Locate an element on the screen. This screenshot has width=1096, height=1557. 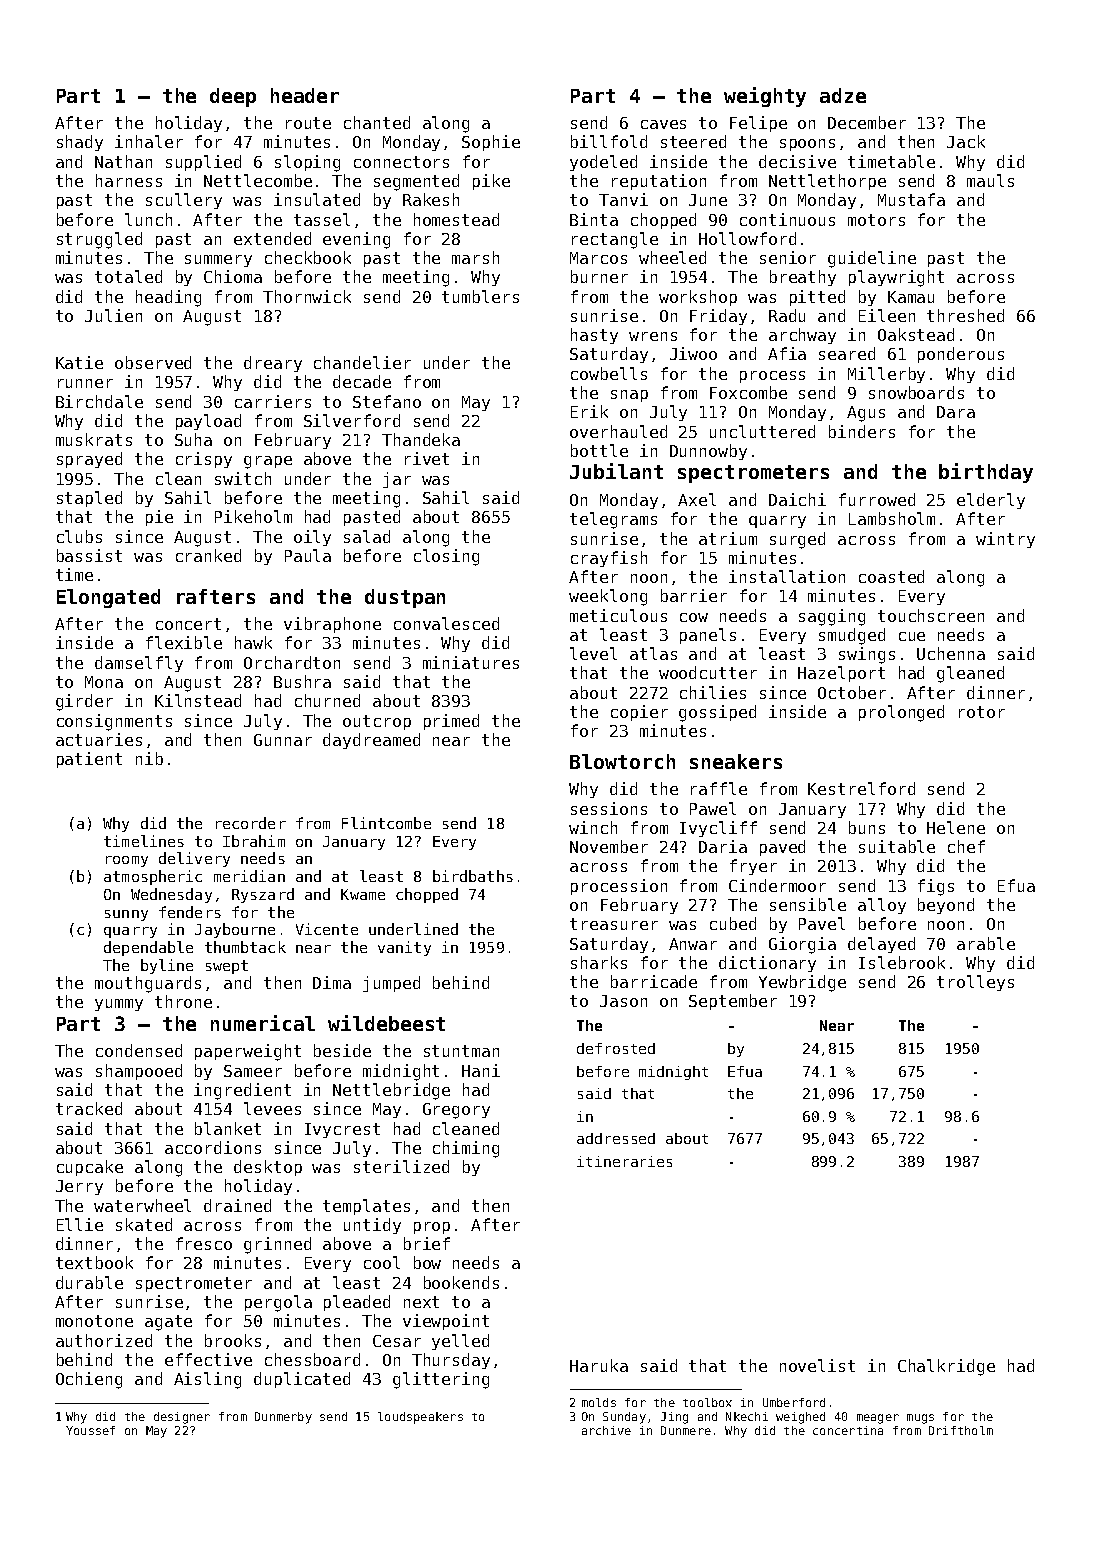
supplied is located at coordinates (203, 163).
